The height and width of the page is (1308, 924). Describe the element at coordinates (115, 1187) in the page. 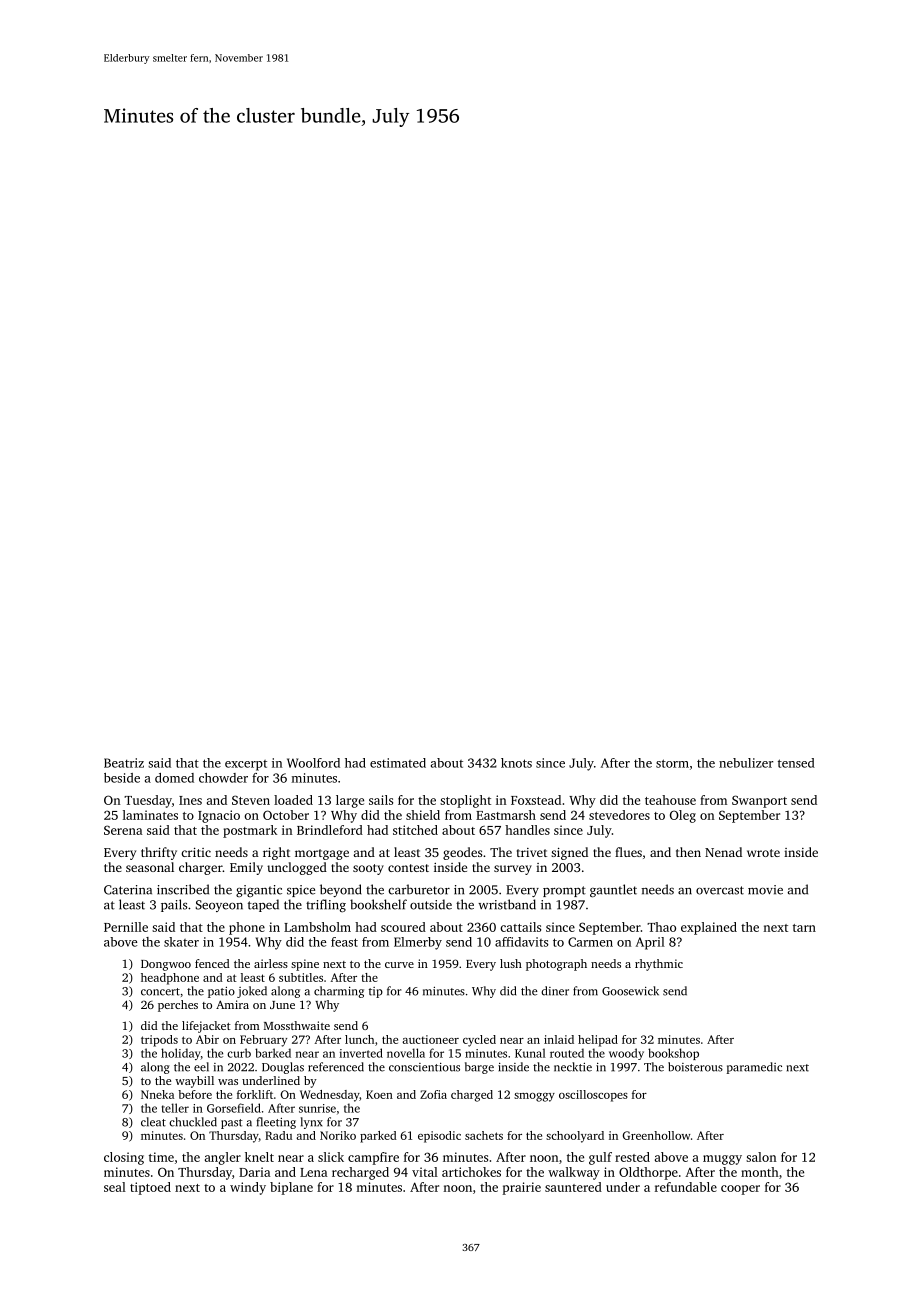

I see `seal` at that location.
